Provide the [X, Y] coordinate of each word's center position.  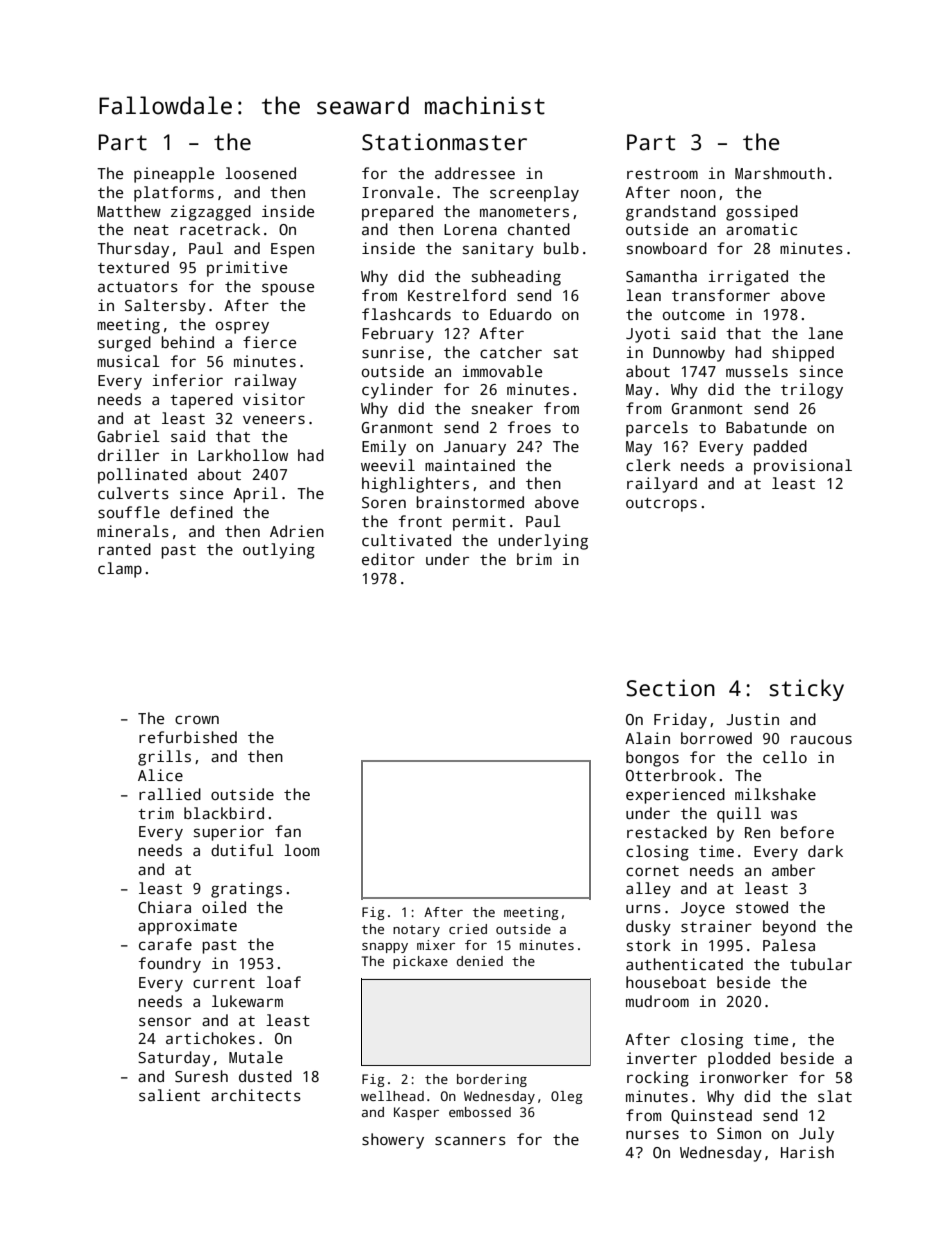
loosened [260, 173]
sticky [806, 690]
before [807, 832]
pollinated [142, 476]
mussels [757, 371]
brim [534, 559]
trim [156, 813]
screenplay [534, 194]
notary [416, 931]
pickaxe [420, 962]
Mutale [256, 1057]
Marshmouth [780, 173]
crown [197, 719]
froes [529, 427]
